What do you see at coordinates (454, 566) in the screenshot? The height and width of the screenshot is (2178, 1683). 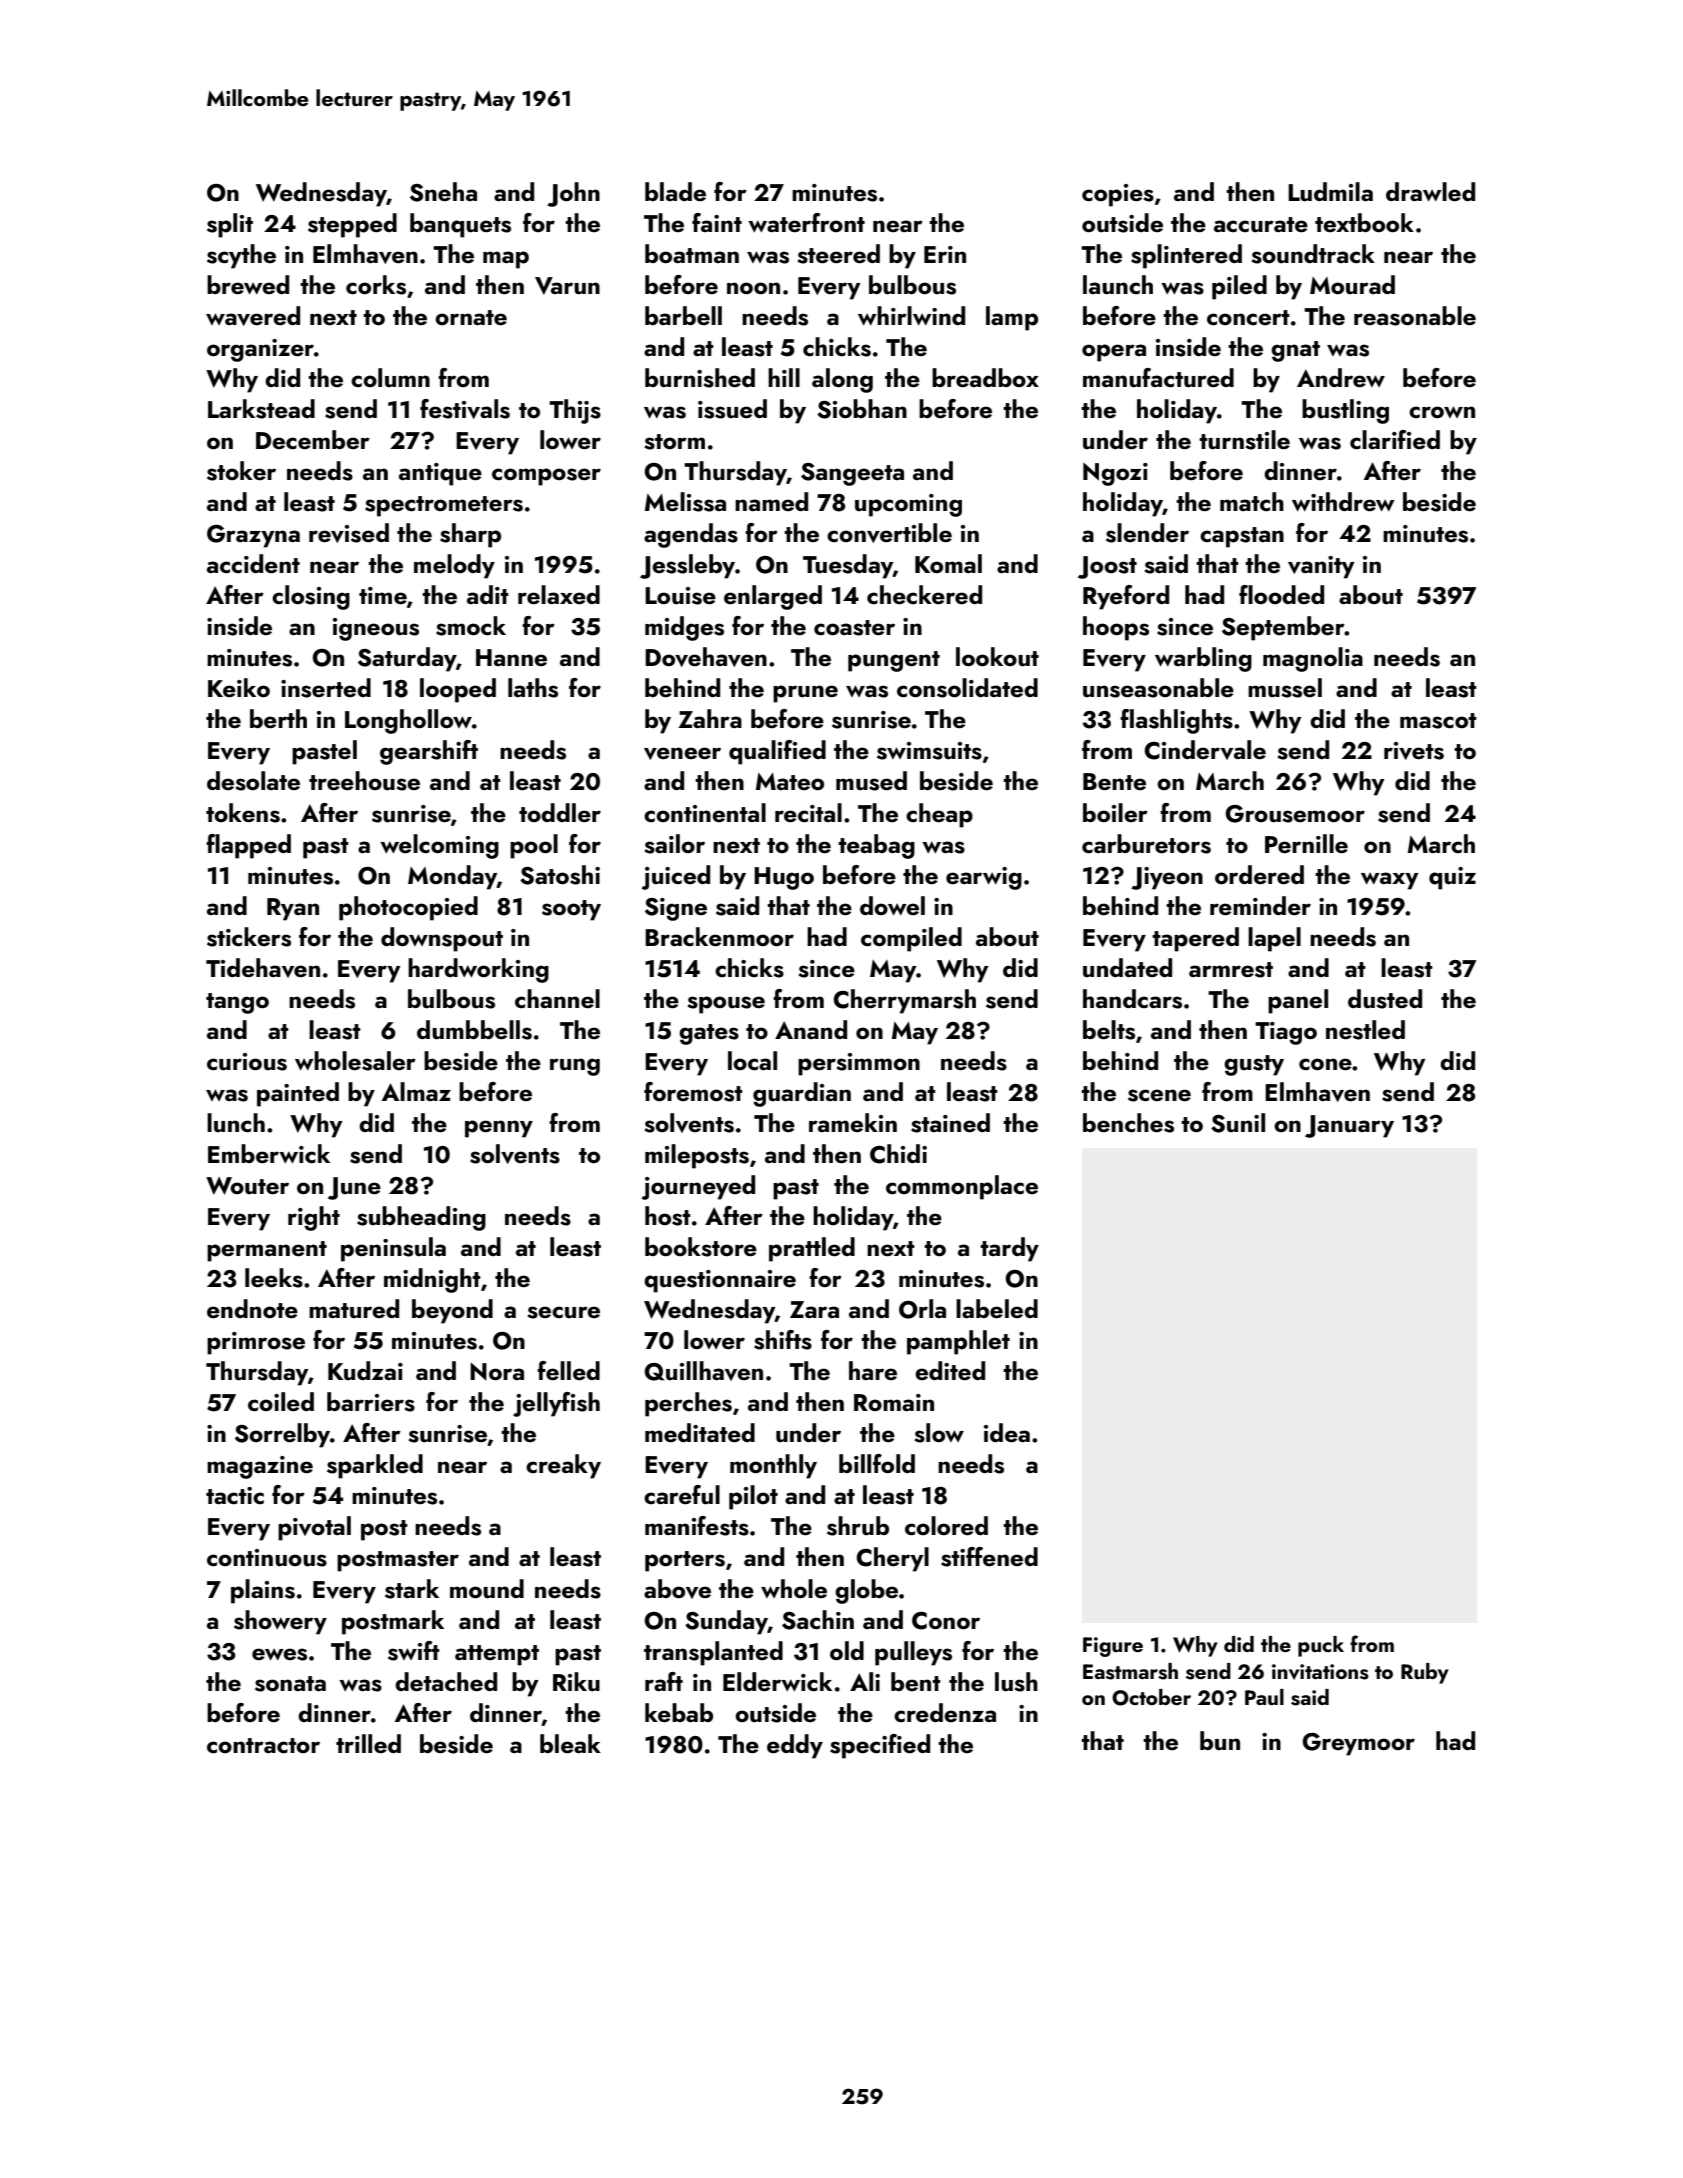 I see `melody` at bounding box center [454, 566].
